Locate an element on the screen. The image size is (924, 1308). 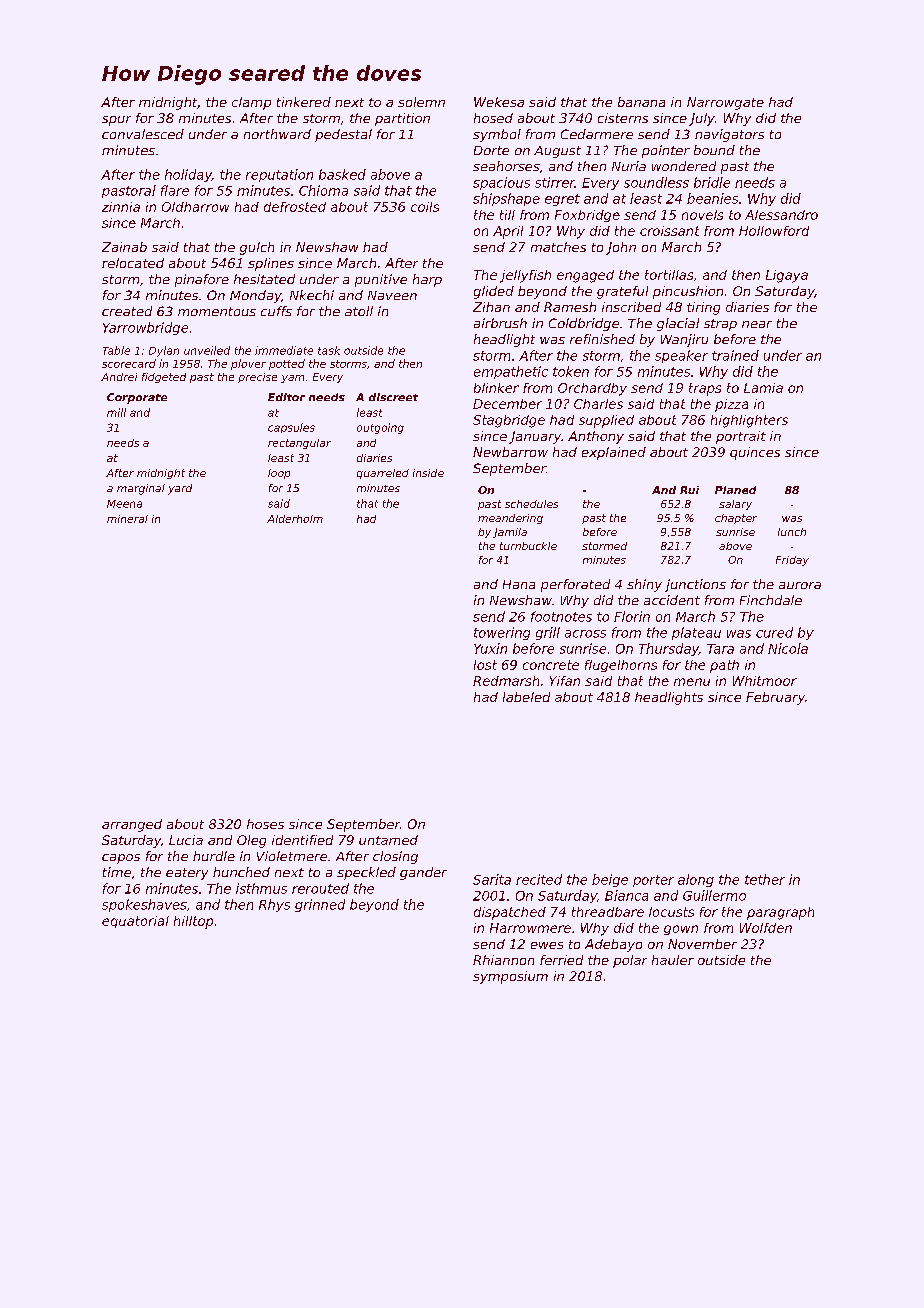
partition is located at coordinates (402, 119).
